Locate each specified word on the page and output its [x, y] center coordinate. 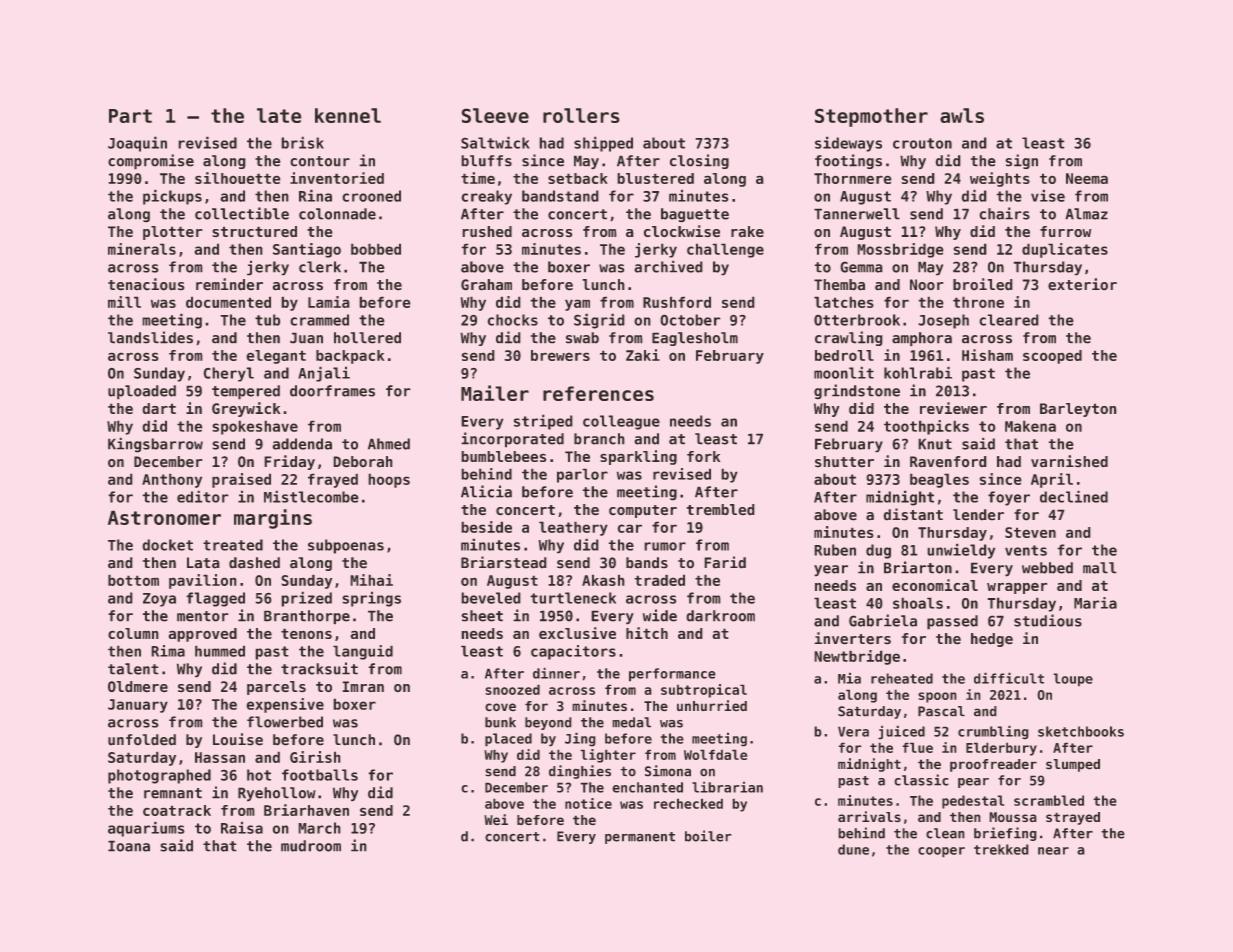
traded [659, 580]
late [279, 115]
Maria [1095, 603]
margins [273, 519]
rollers [581, 115]
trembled [721, 510]
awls [962, 115]
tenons [306, 633]
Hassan [220, 757]
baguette [695, 215]
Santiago [307, 250]
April [1052, 480]
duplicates [1065, 250]
